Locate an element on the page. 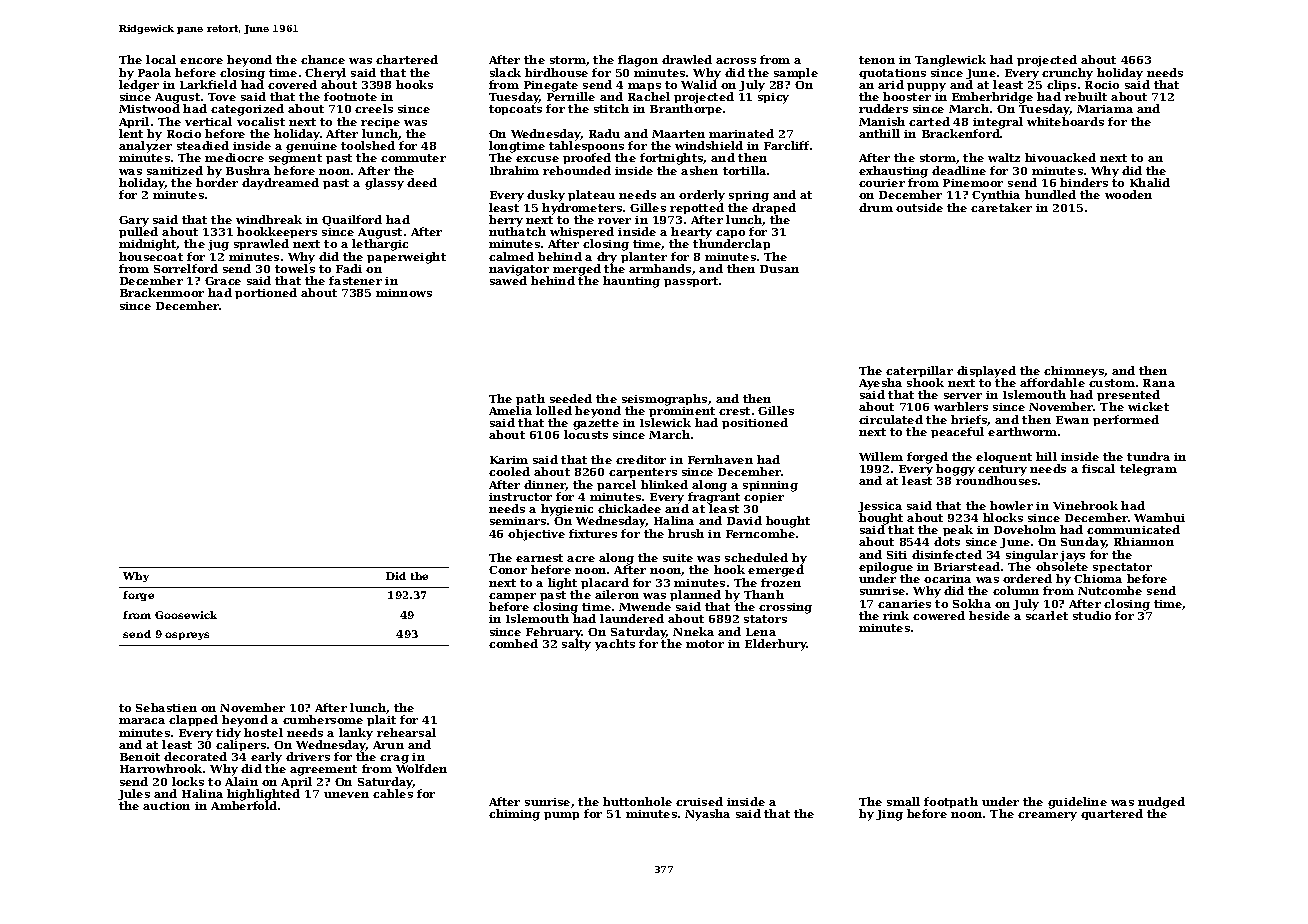 This document has height=924, width=1308. chartered is located at coordinates (407, 59).
